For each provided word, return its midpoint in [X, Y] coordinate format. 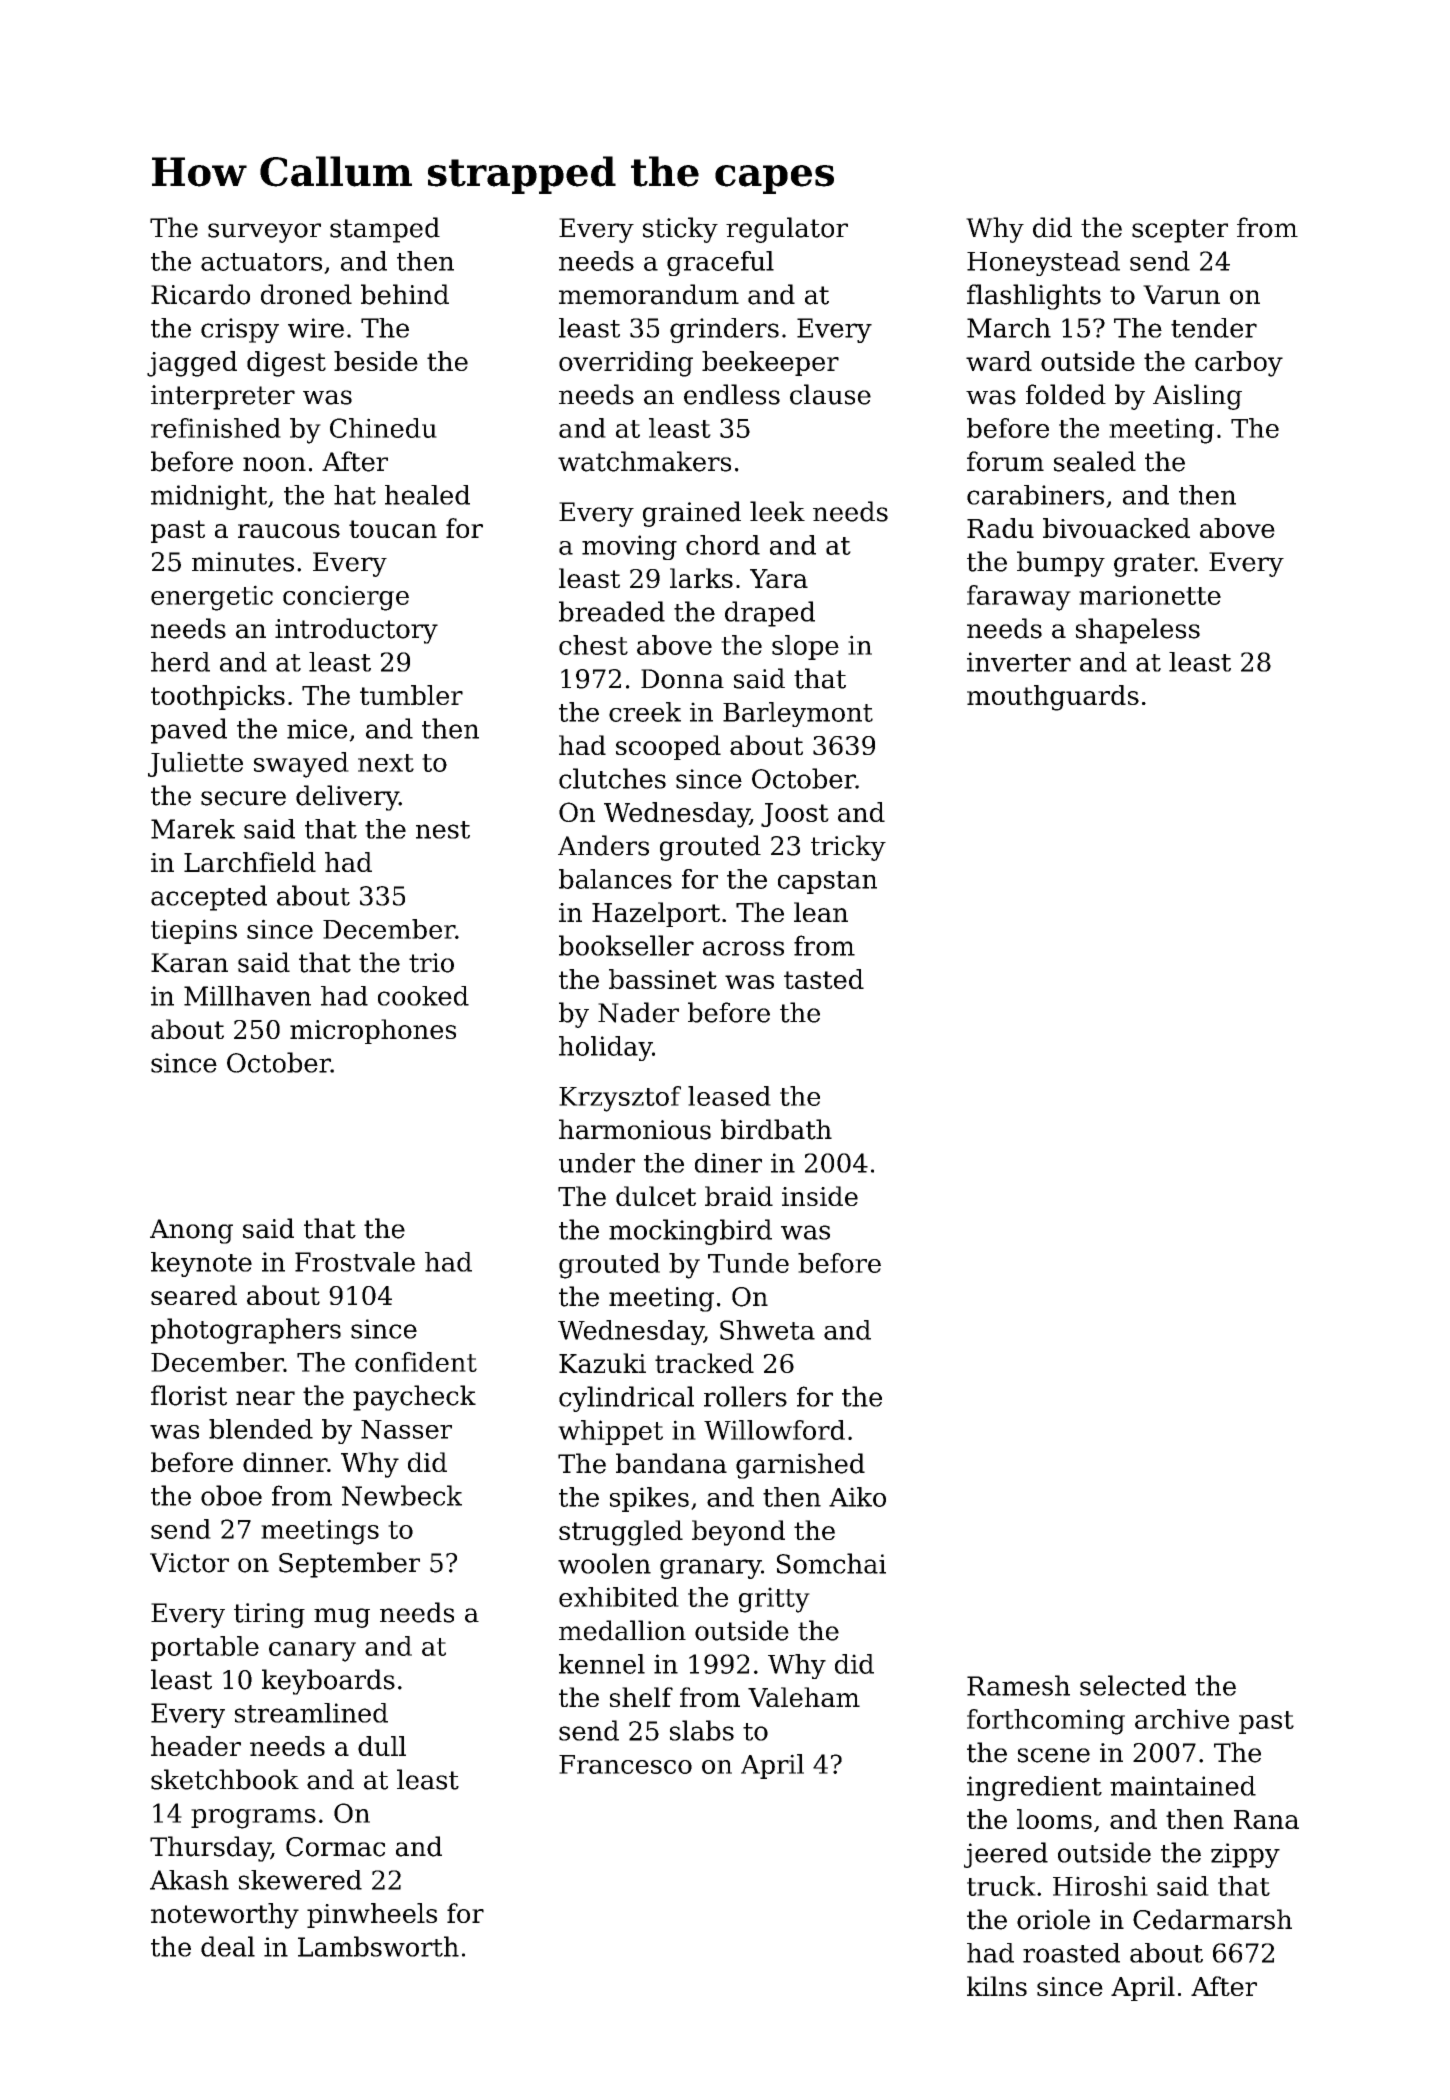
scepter [1180, 231]
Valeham [804, 1697]
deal [228, 1946]
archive [1182, 1719]
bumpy [1061, 564]
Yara [779, 578]
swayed [301, 765]
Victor [189, 1563]
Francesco [625, 1764]
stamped [385, 230]
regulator [787, 230]
